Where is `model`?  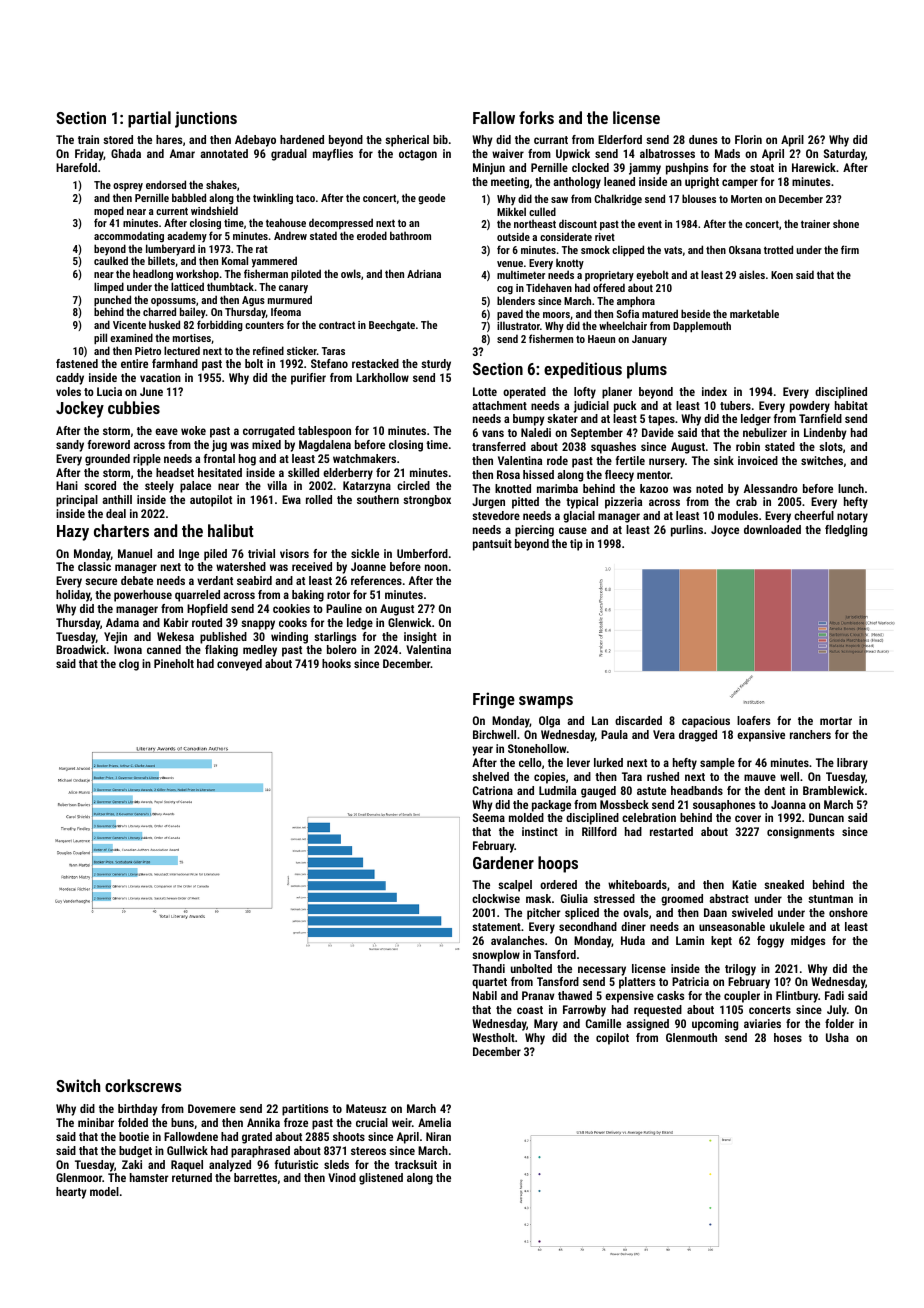
model is located at coordinates (104, 1191).
